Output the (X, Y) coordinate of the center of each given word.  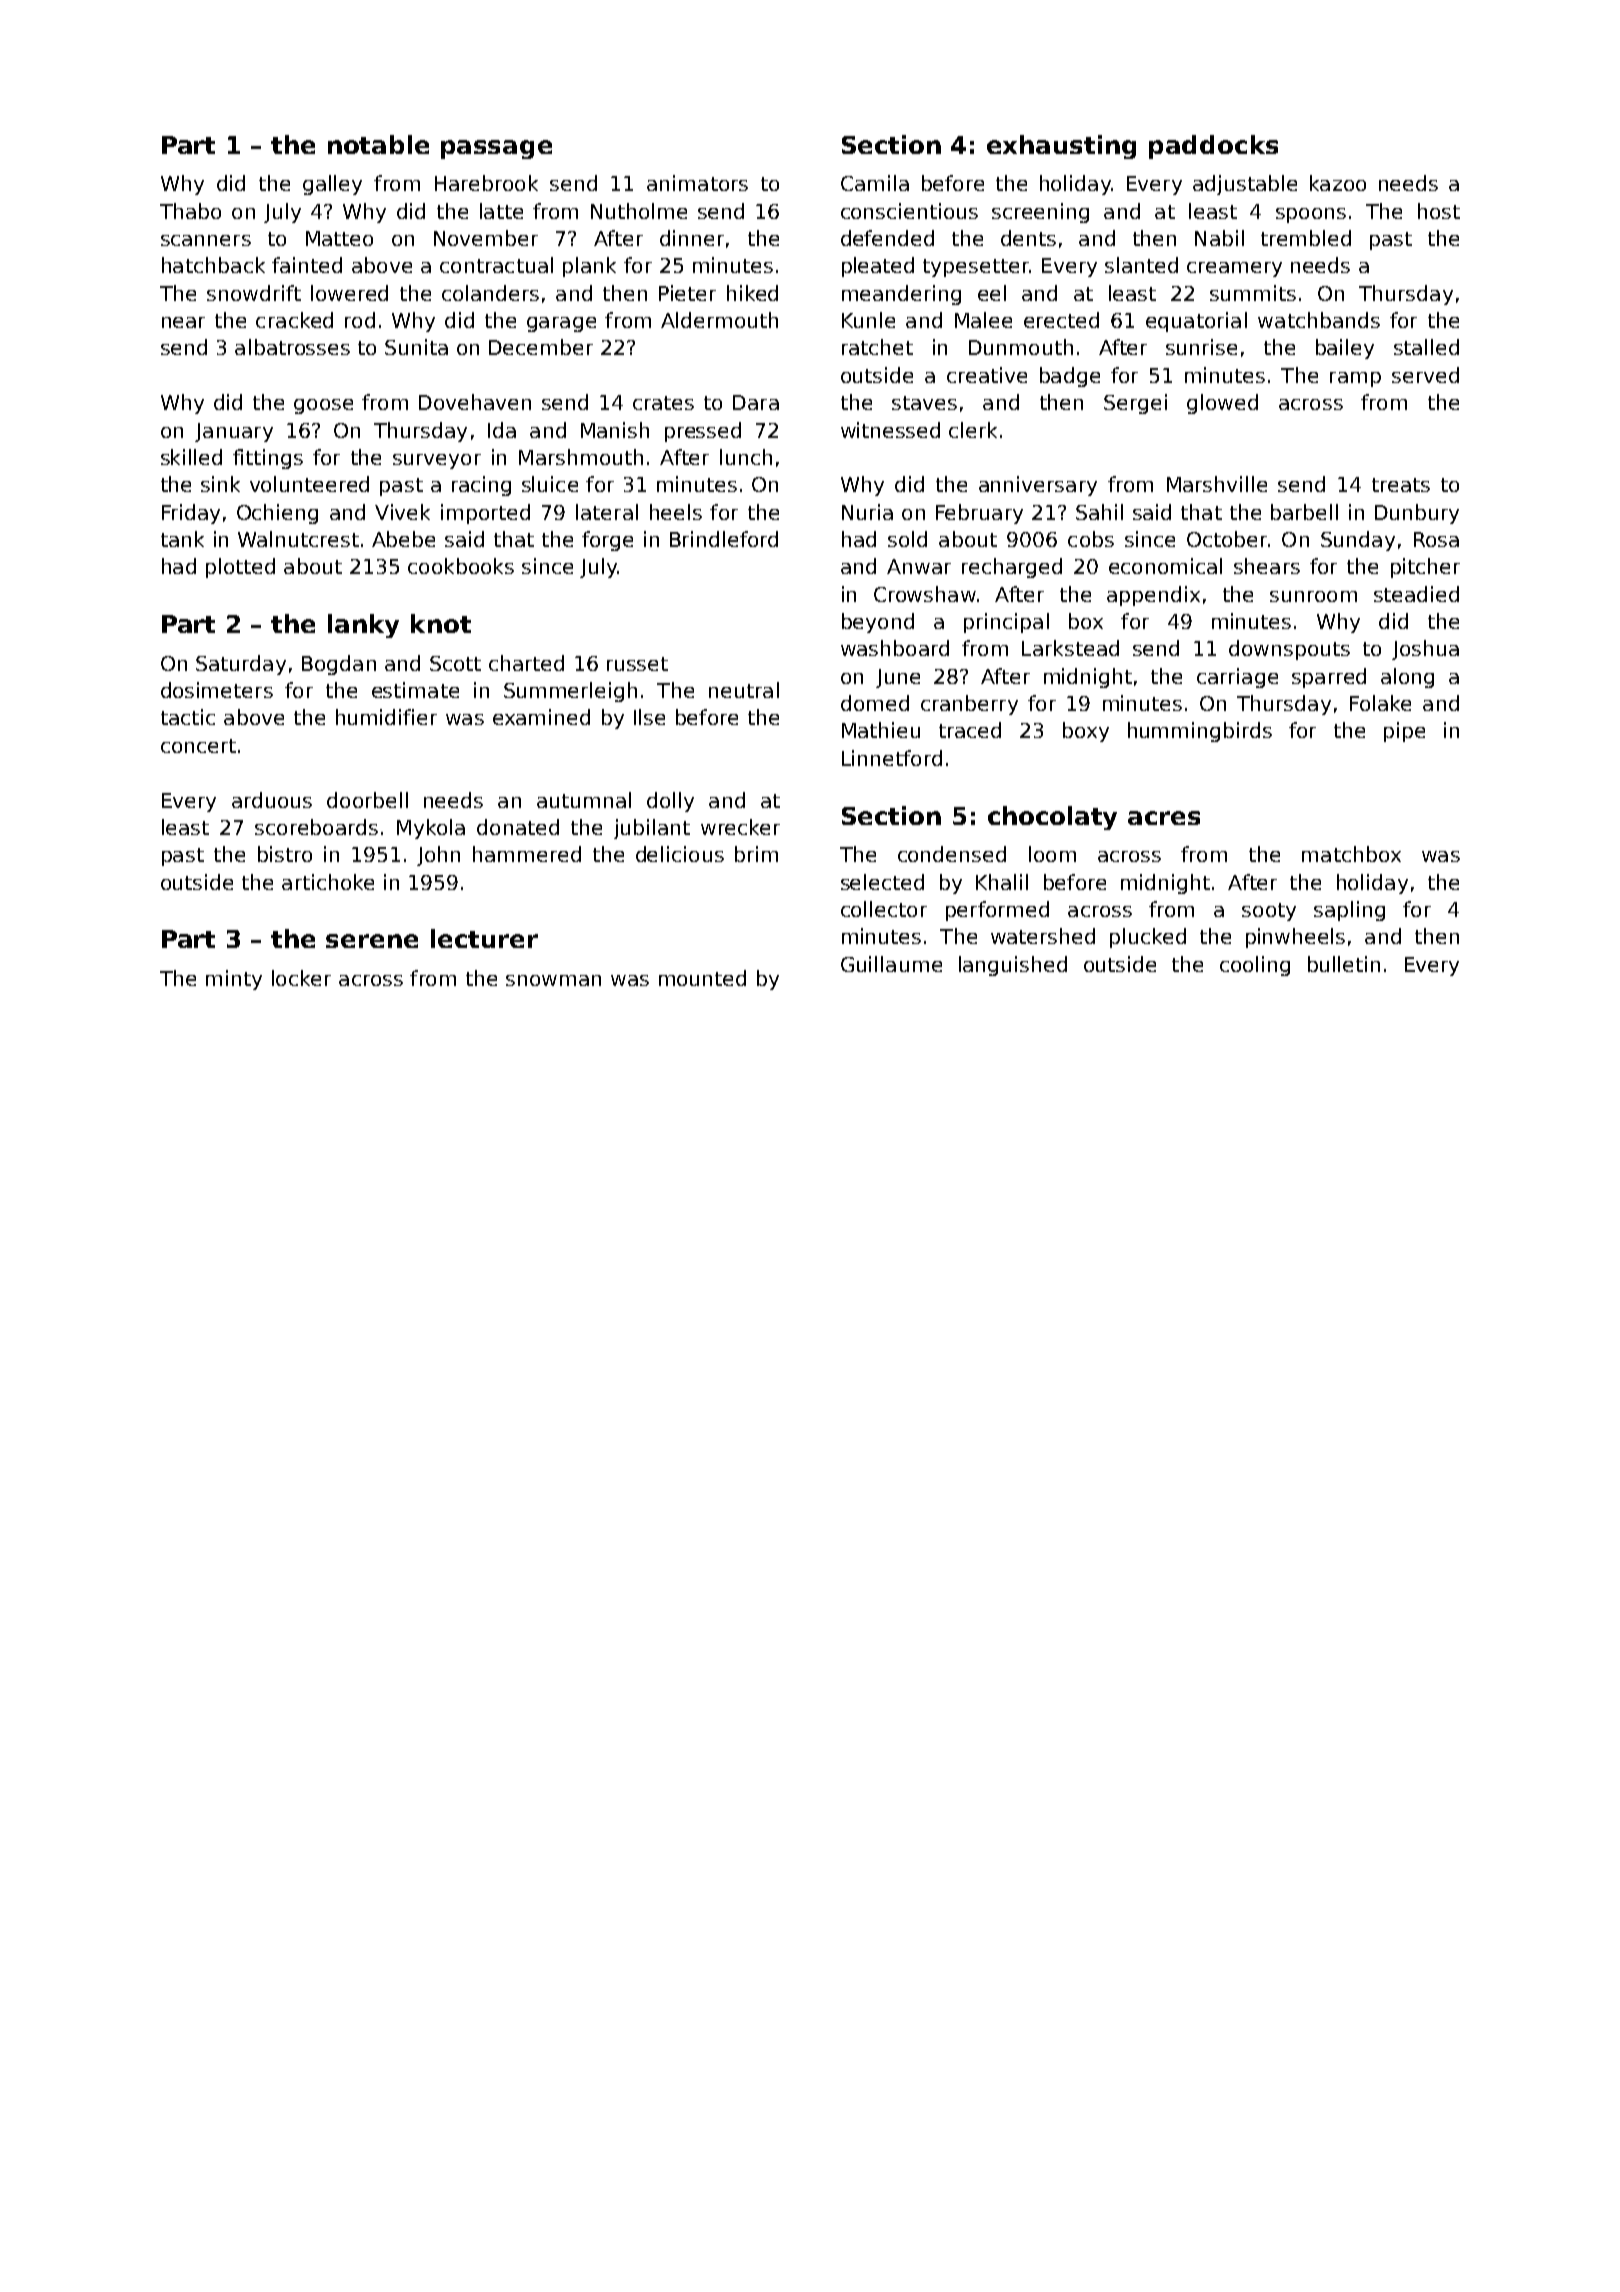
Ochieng (277, 514)
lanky (363, 626)
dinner (692, 238)
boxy (1086, 732)
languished (1013, 966)
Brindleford (724, 539)
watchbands (1319, 320)
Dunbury (1417, 514)
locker (301, 978)
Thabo (190, 211)
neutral (744, 690)
